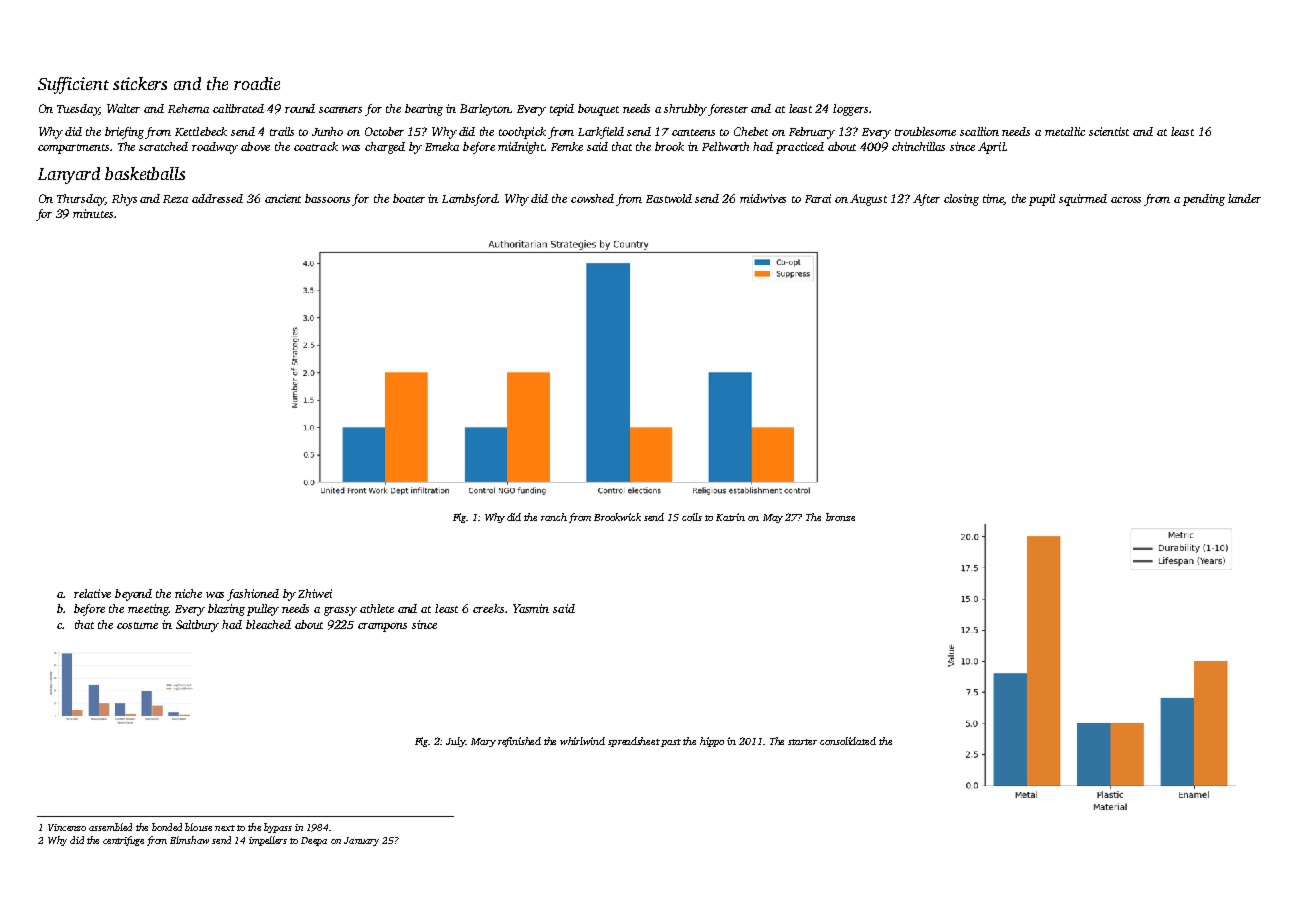 This page has width=1308, height=924. Describe the element at coordinates (840, 517) in the page. I see `bronze` at that location.
